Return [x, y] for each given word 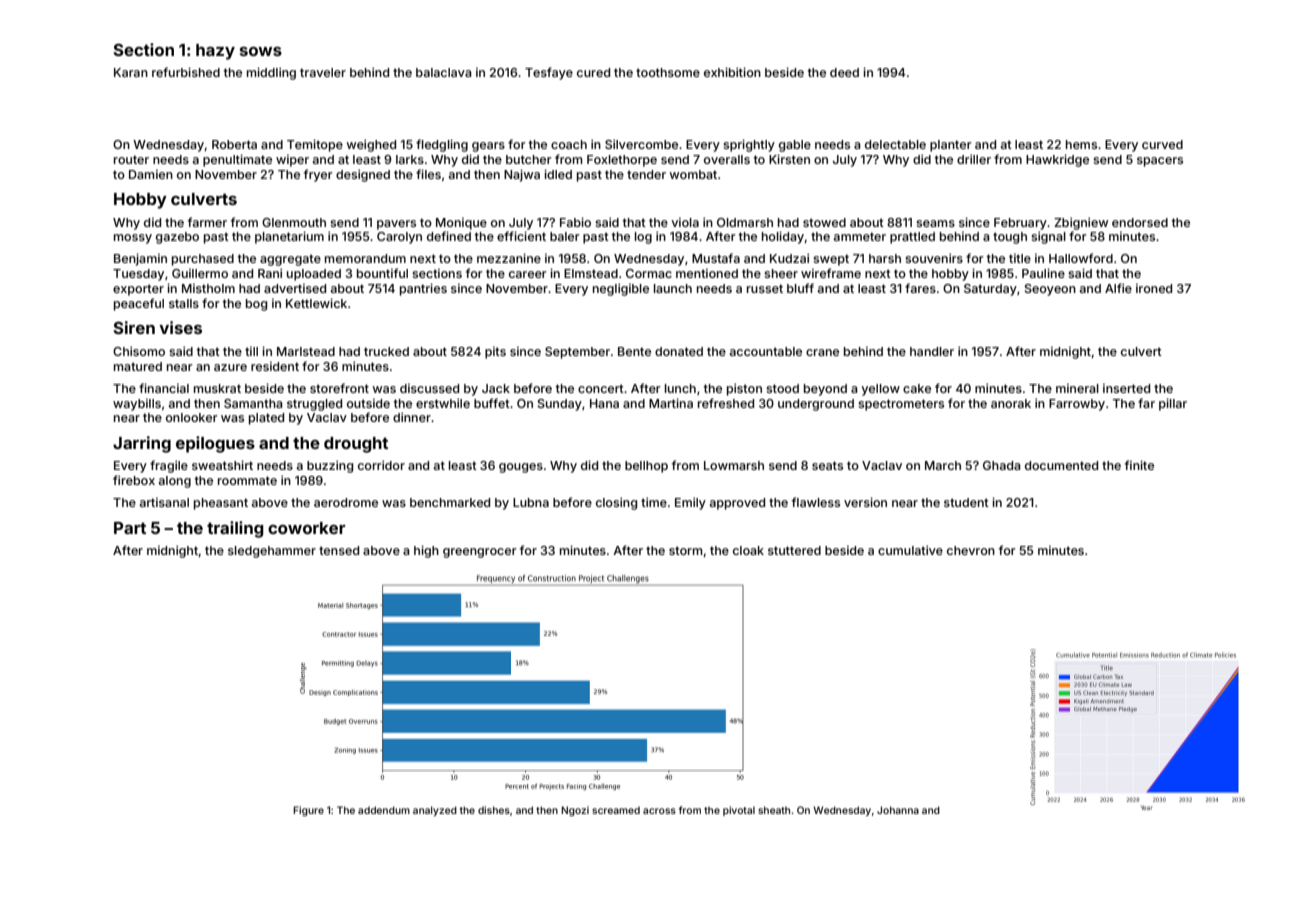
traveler [323, 72]
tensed [339, 550]
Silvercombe [641, 144]
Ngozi [575, 811]
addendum [384, 810]
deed [844, 72]
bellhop [646, 467]
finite [1139, 465]
